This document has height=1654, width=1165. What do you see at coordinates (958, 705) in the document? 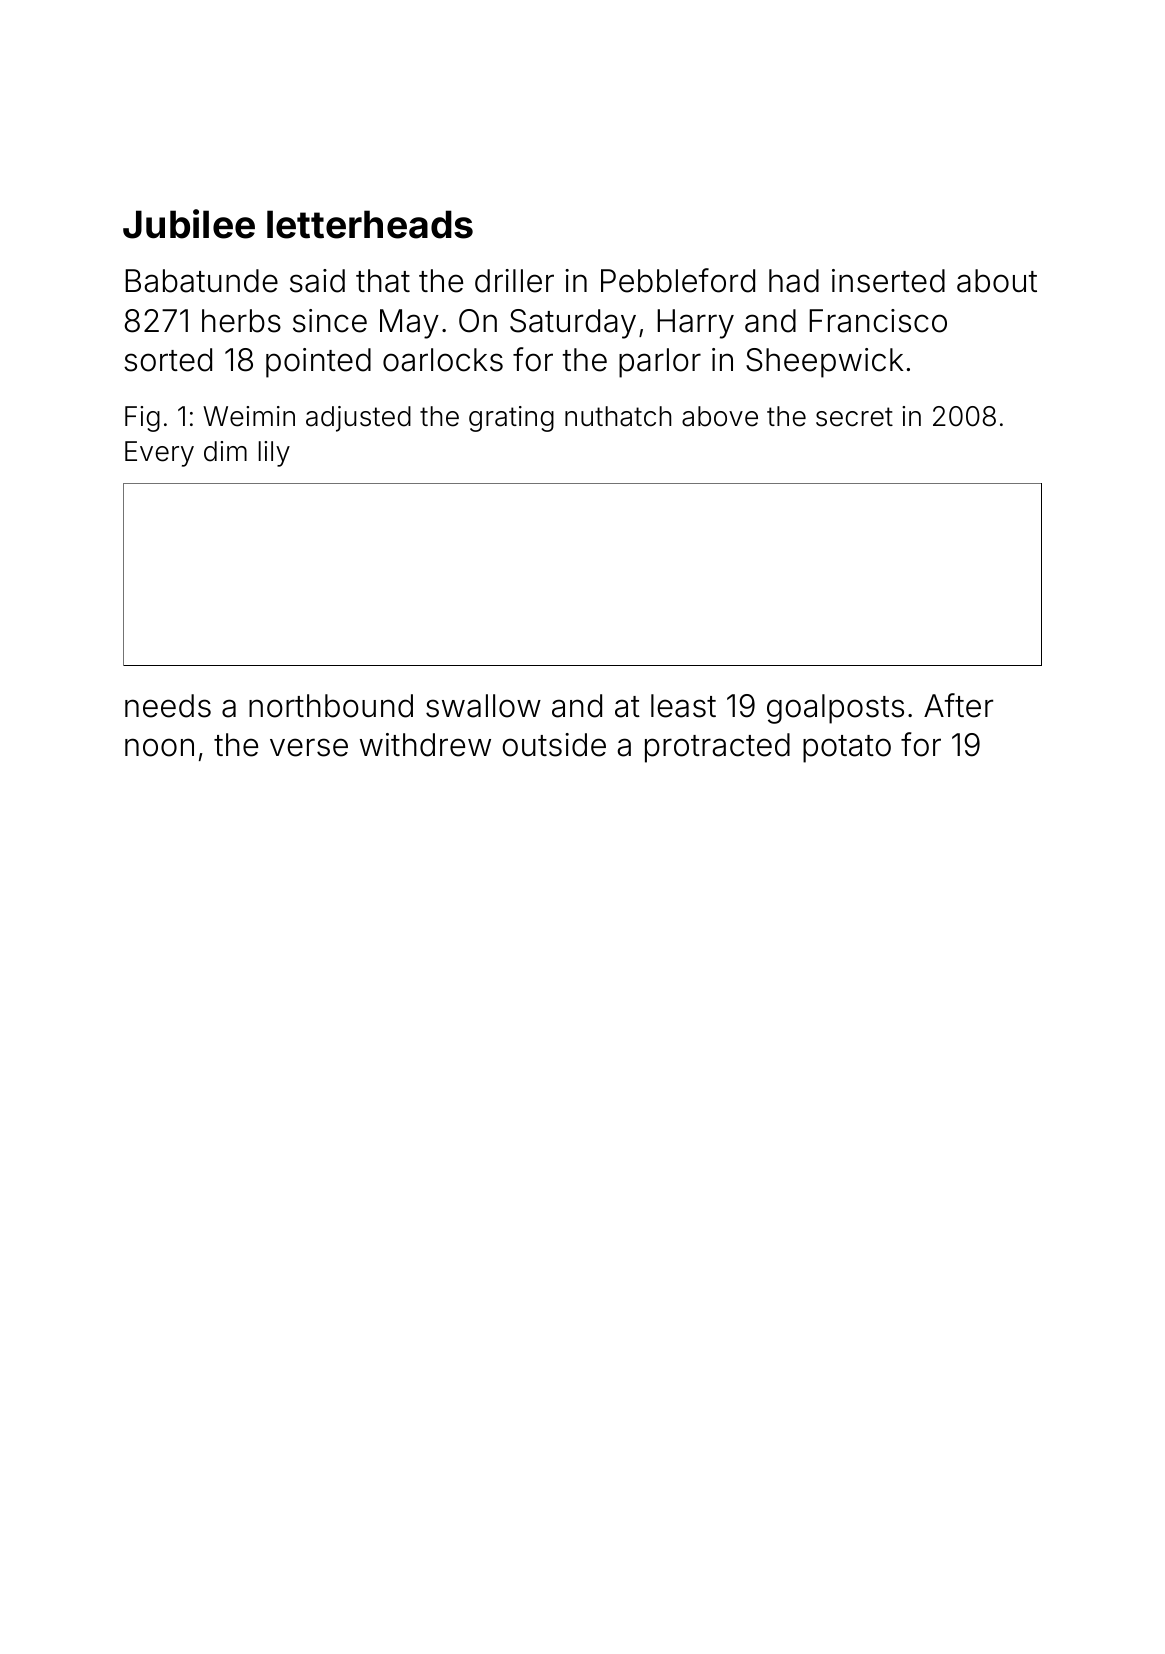
I see `After` at bounding box center [958, 705].
